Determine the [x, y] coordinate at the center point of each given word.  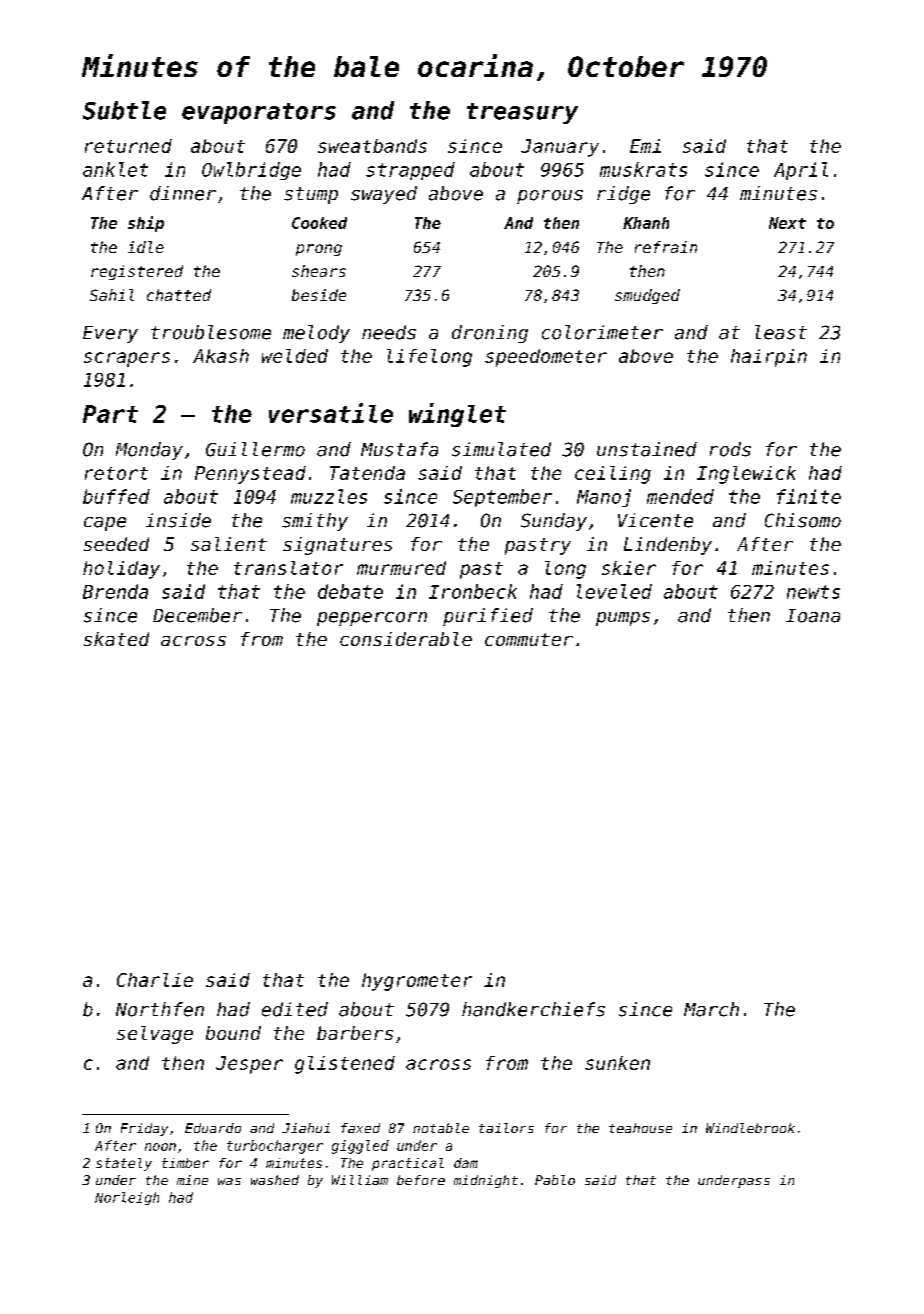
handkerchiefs [533, 1009]
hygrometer [417, 982]
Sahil [112, 295]
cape [105, 524]
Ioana [813, 616]
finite [809, 496]
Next [787, 223]
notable [441, 1128]
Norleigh [127, 1198]
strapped [410, 171]
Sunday [554, 522]
